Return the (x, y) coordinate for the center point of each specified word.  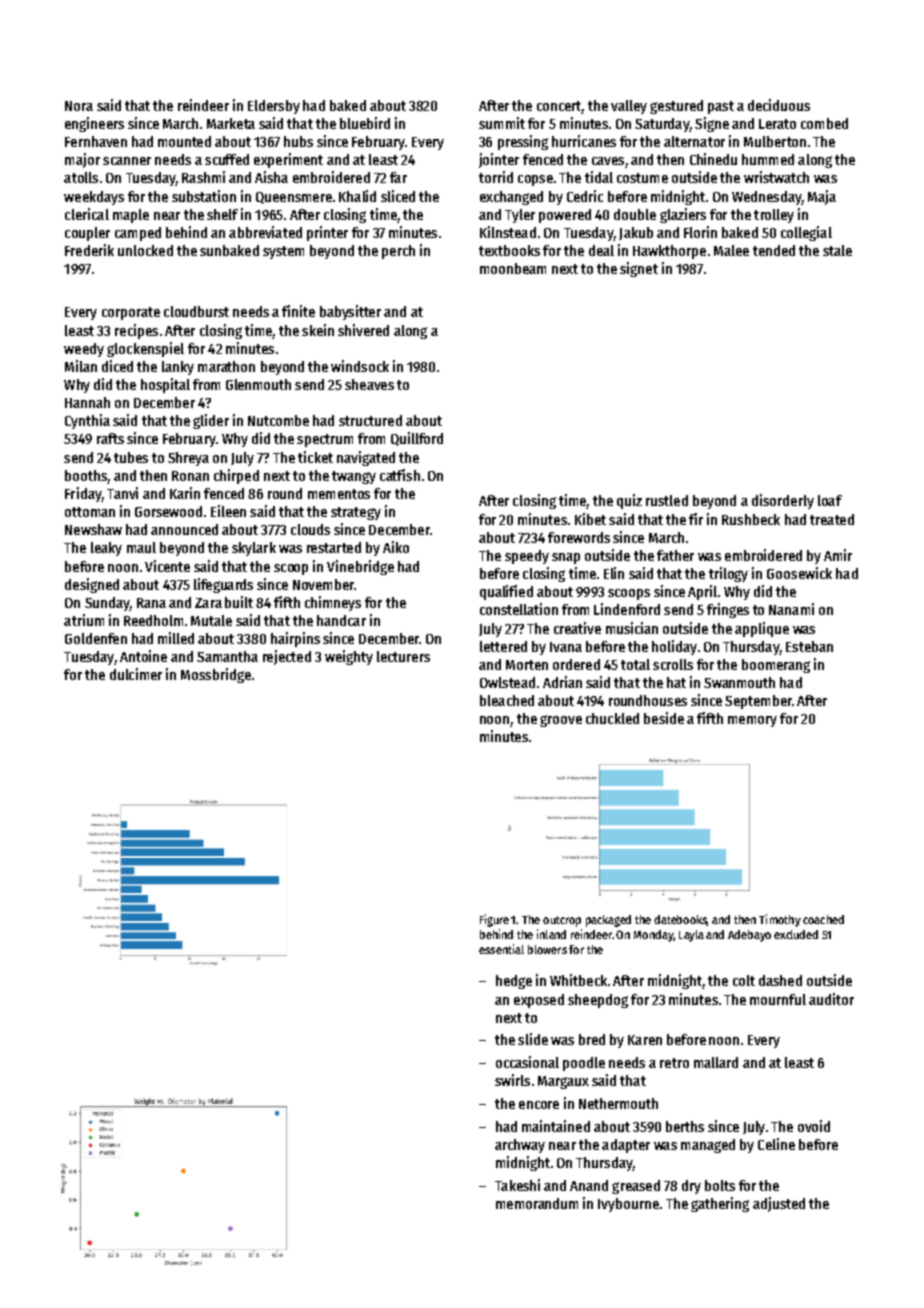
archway (520, 1146)
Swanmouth (739, 682)
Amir (838, 555)
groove (561, 721)
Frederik (89, 250)
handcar (341, 620)
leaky (106, 549)
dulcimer (136, 674)
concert (559, 107)
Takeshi (517, 1185)
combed (824, 123)
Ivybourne (628, 1205)
